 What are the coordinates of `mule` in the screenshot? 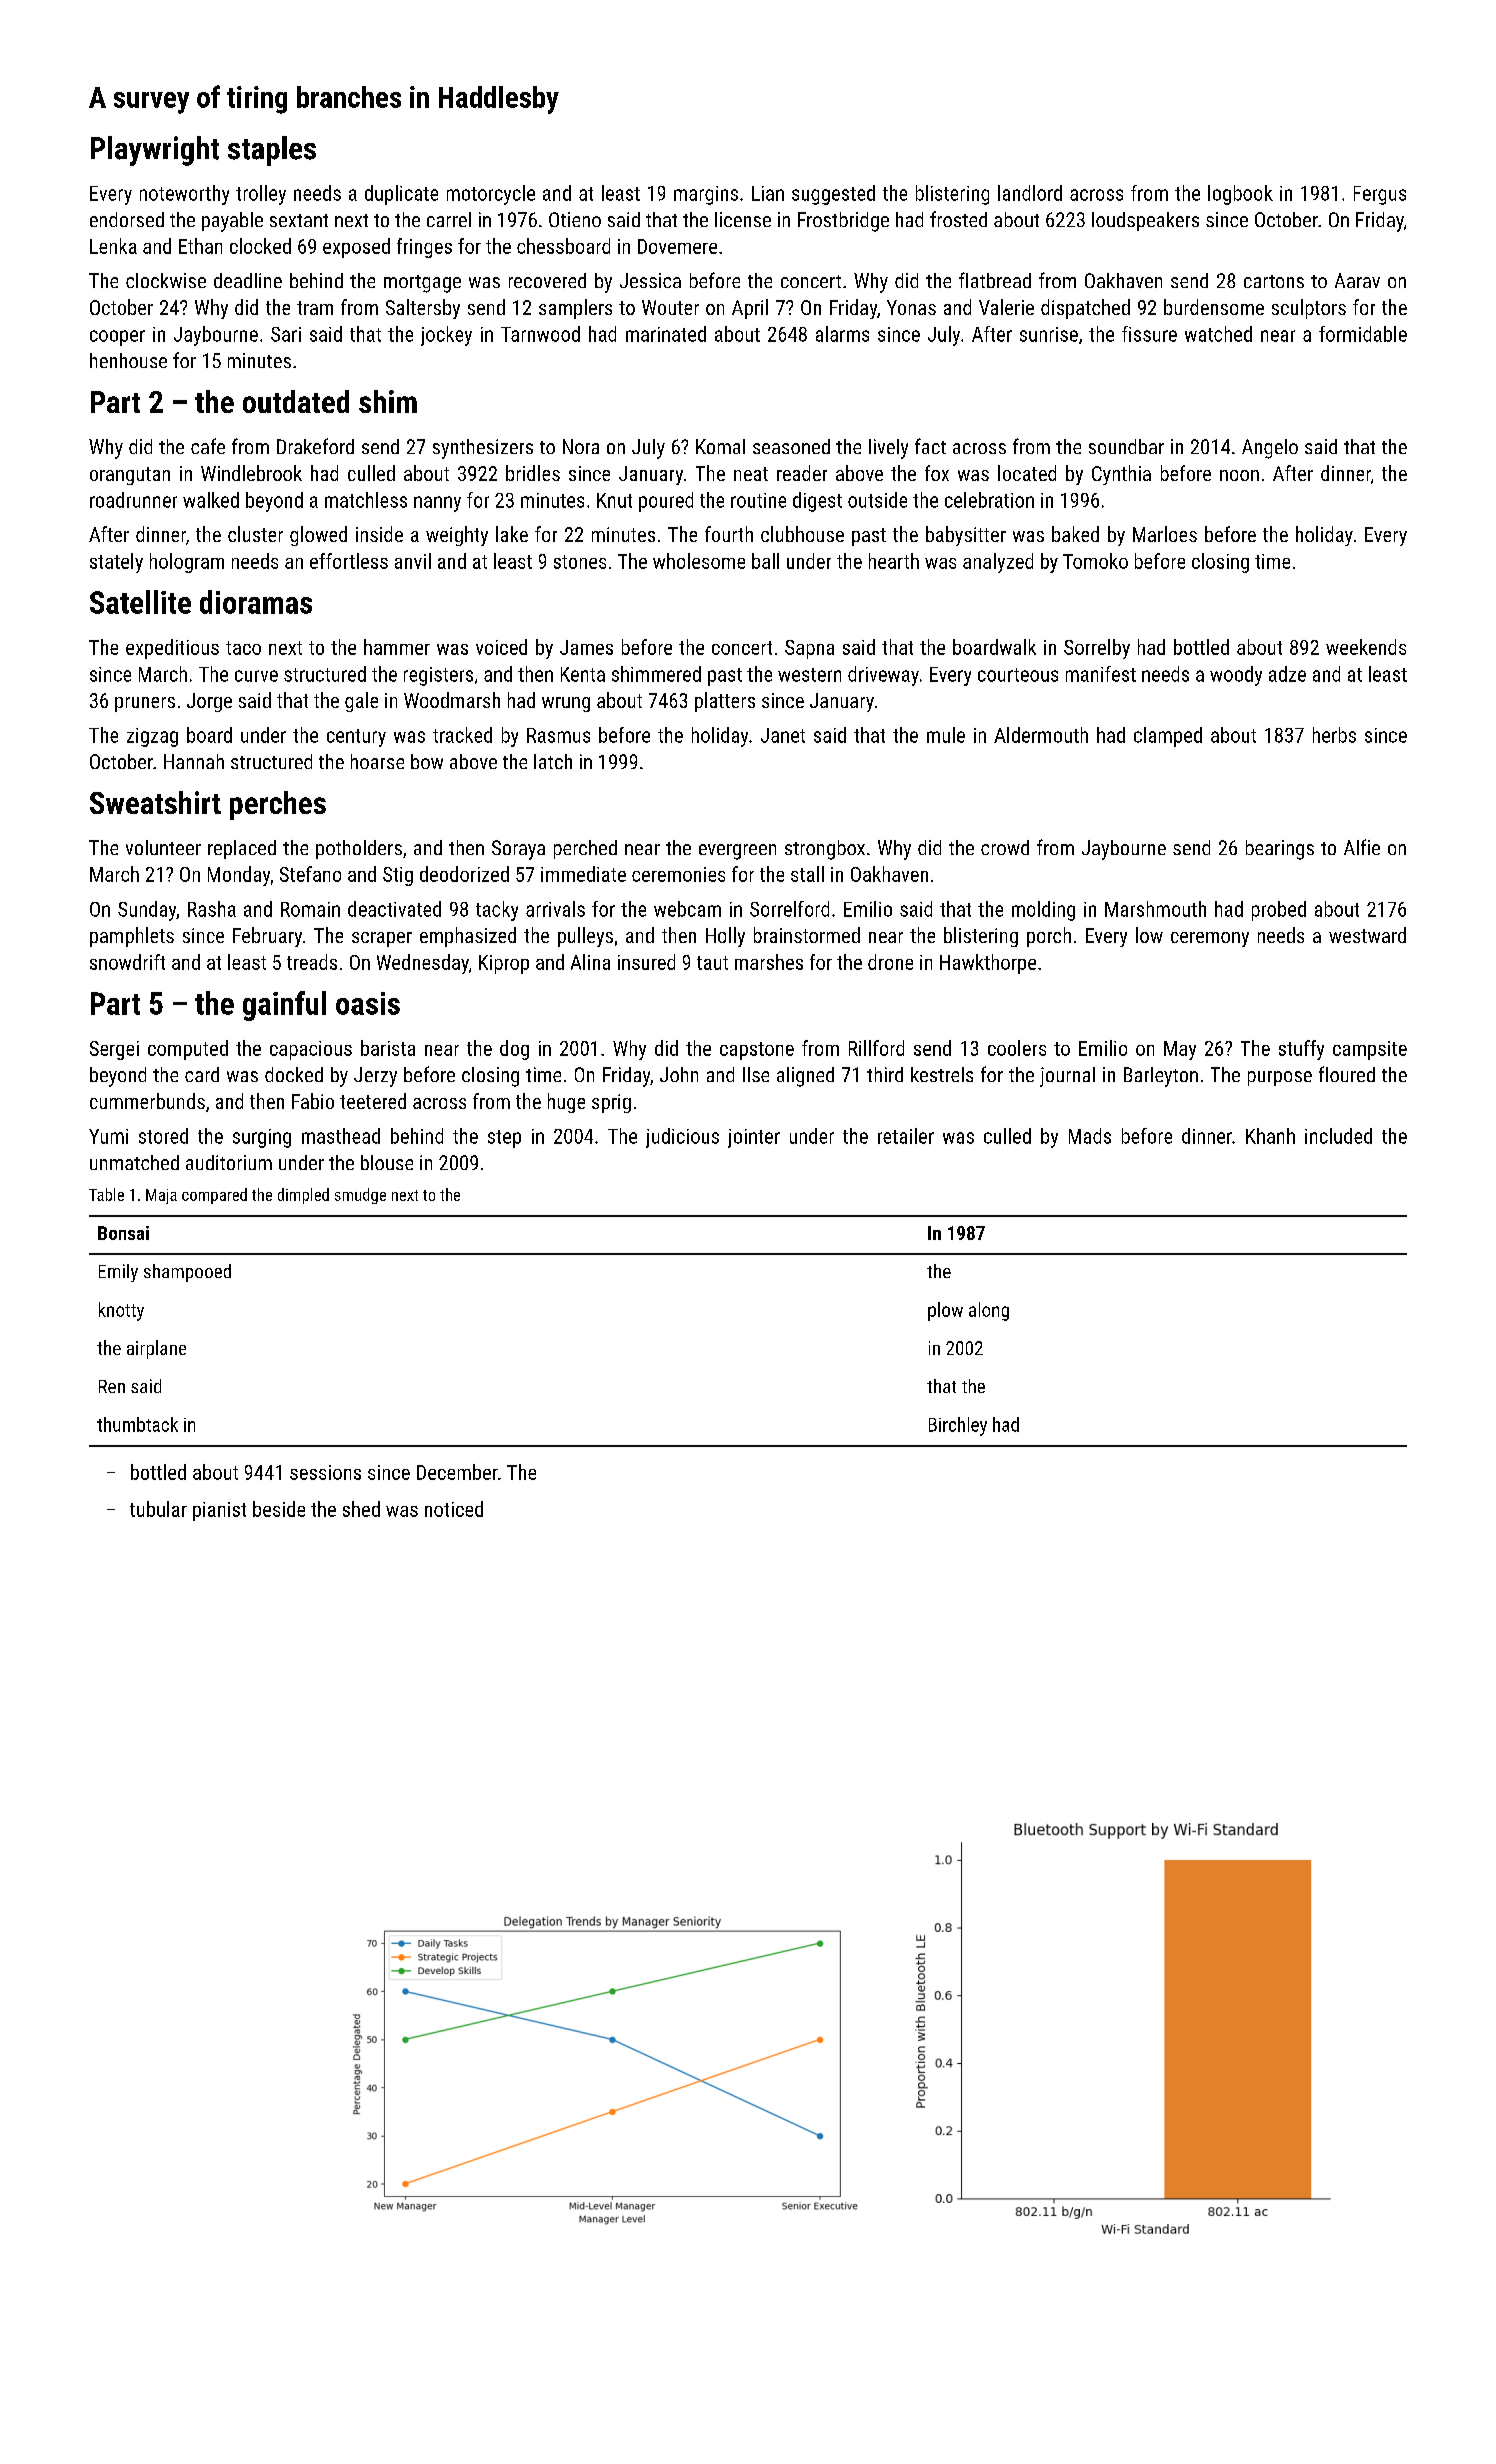 It's located at (946, 735).
